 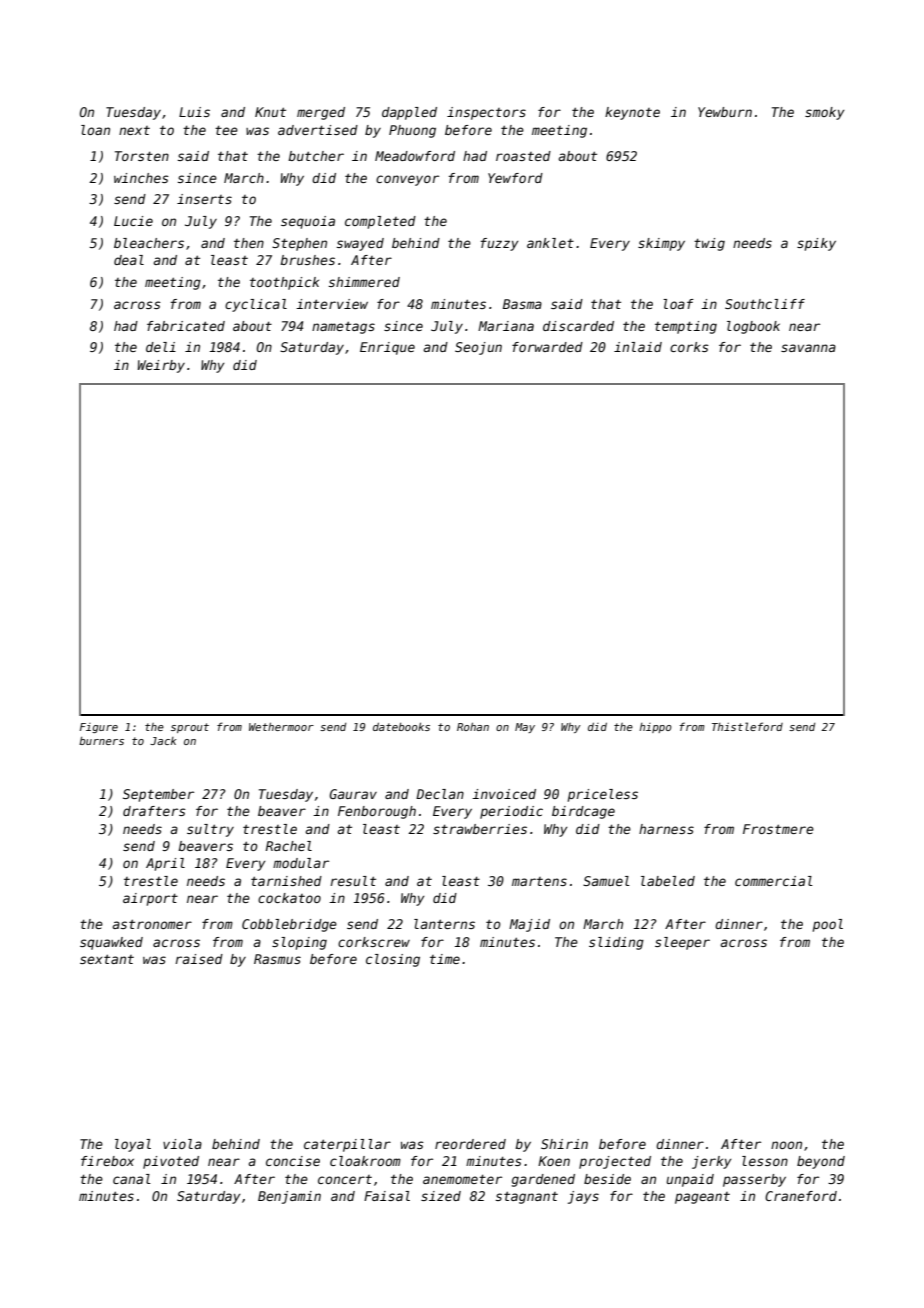 I want to click on inspectors, so click(x=486, y=113).
